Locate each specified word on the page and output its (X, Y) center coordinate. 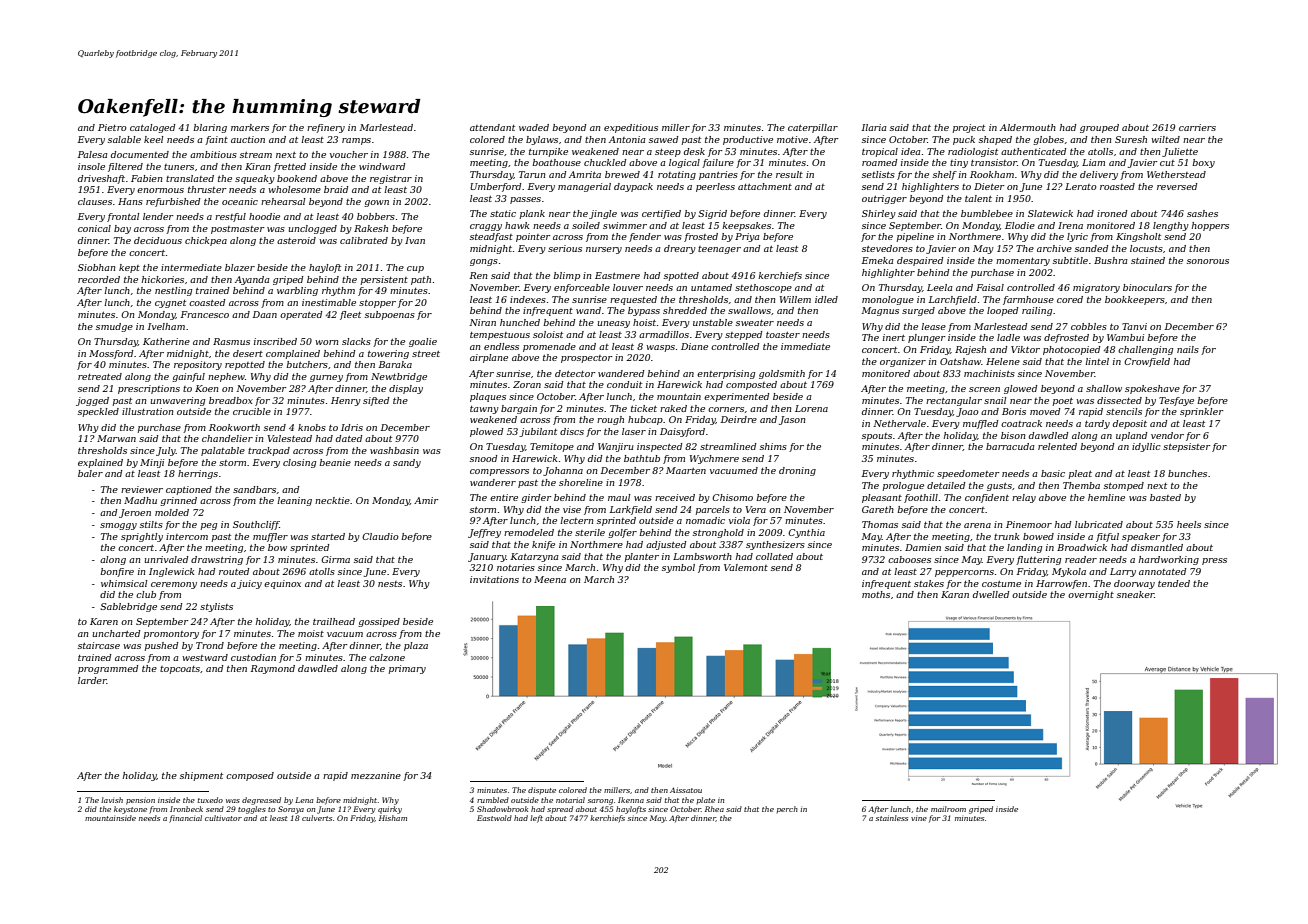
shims (773, 446)
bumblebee (987, 213)
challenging (1145, 350)
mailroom (948, 809)
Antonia (627, 139)
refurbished (173, 202)
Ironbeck (186, 809)
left (536, 819)
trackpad (269, 451)
